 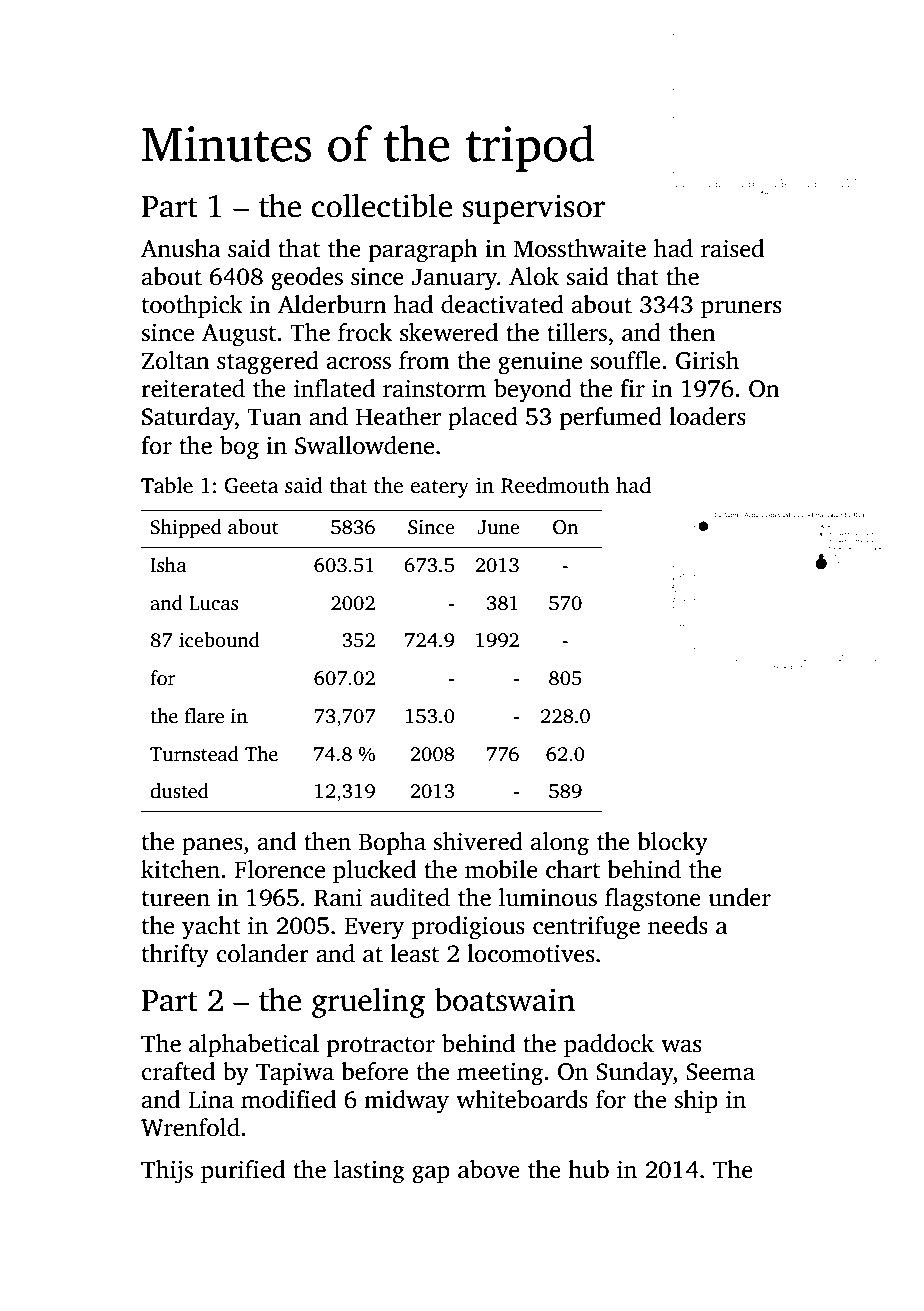 What do you see at coordinates (219, 640) in the screenshot?
I see `icebound` at bounding box center [219, 640].
